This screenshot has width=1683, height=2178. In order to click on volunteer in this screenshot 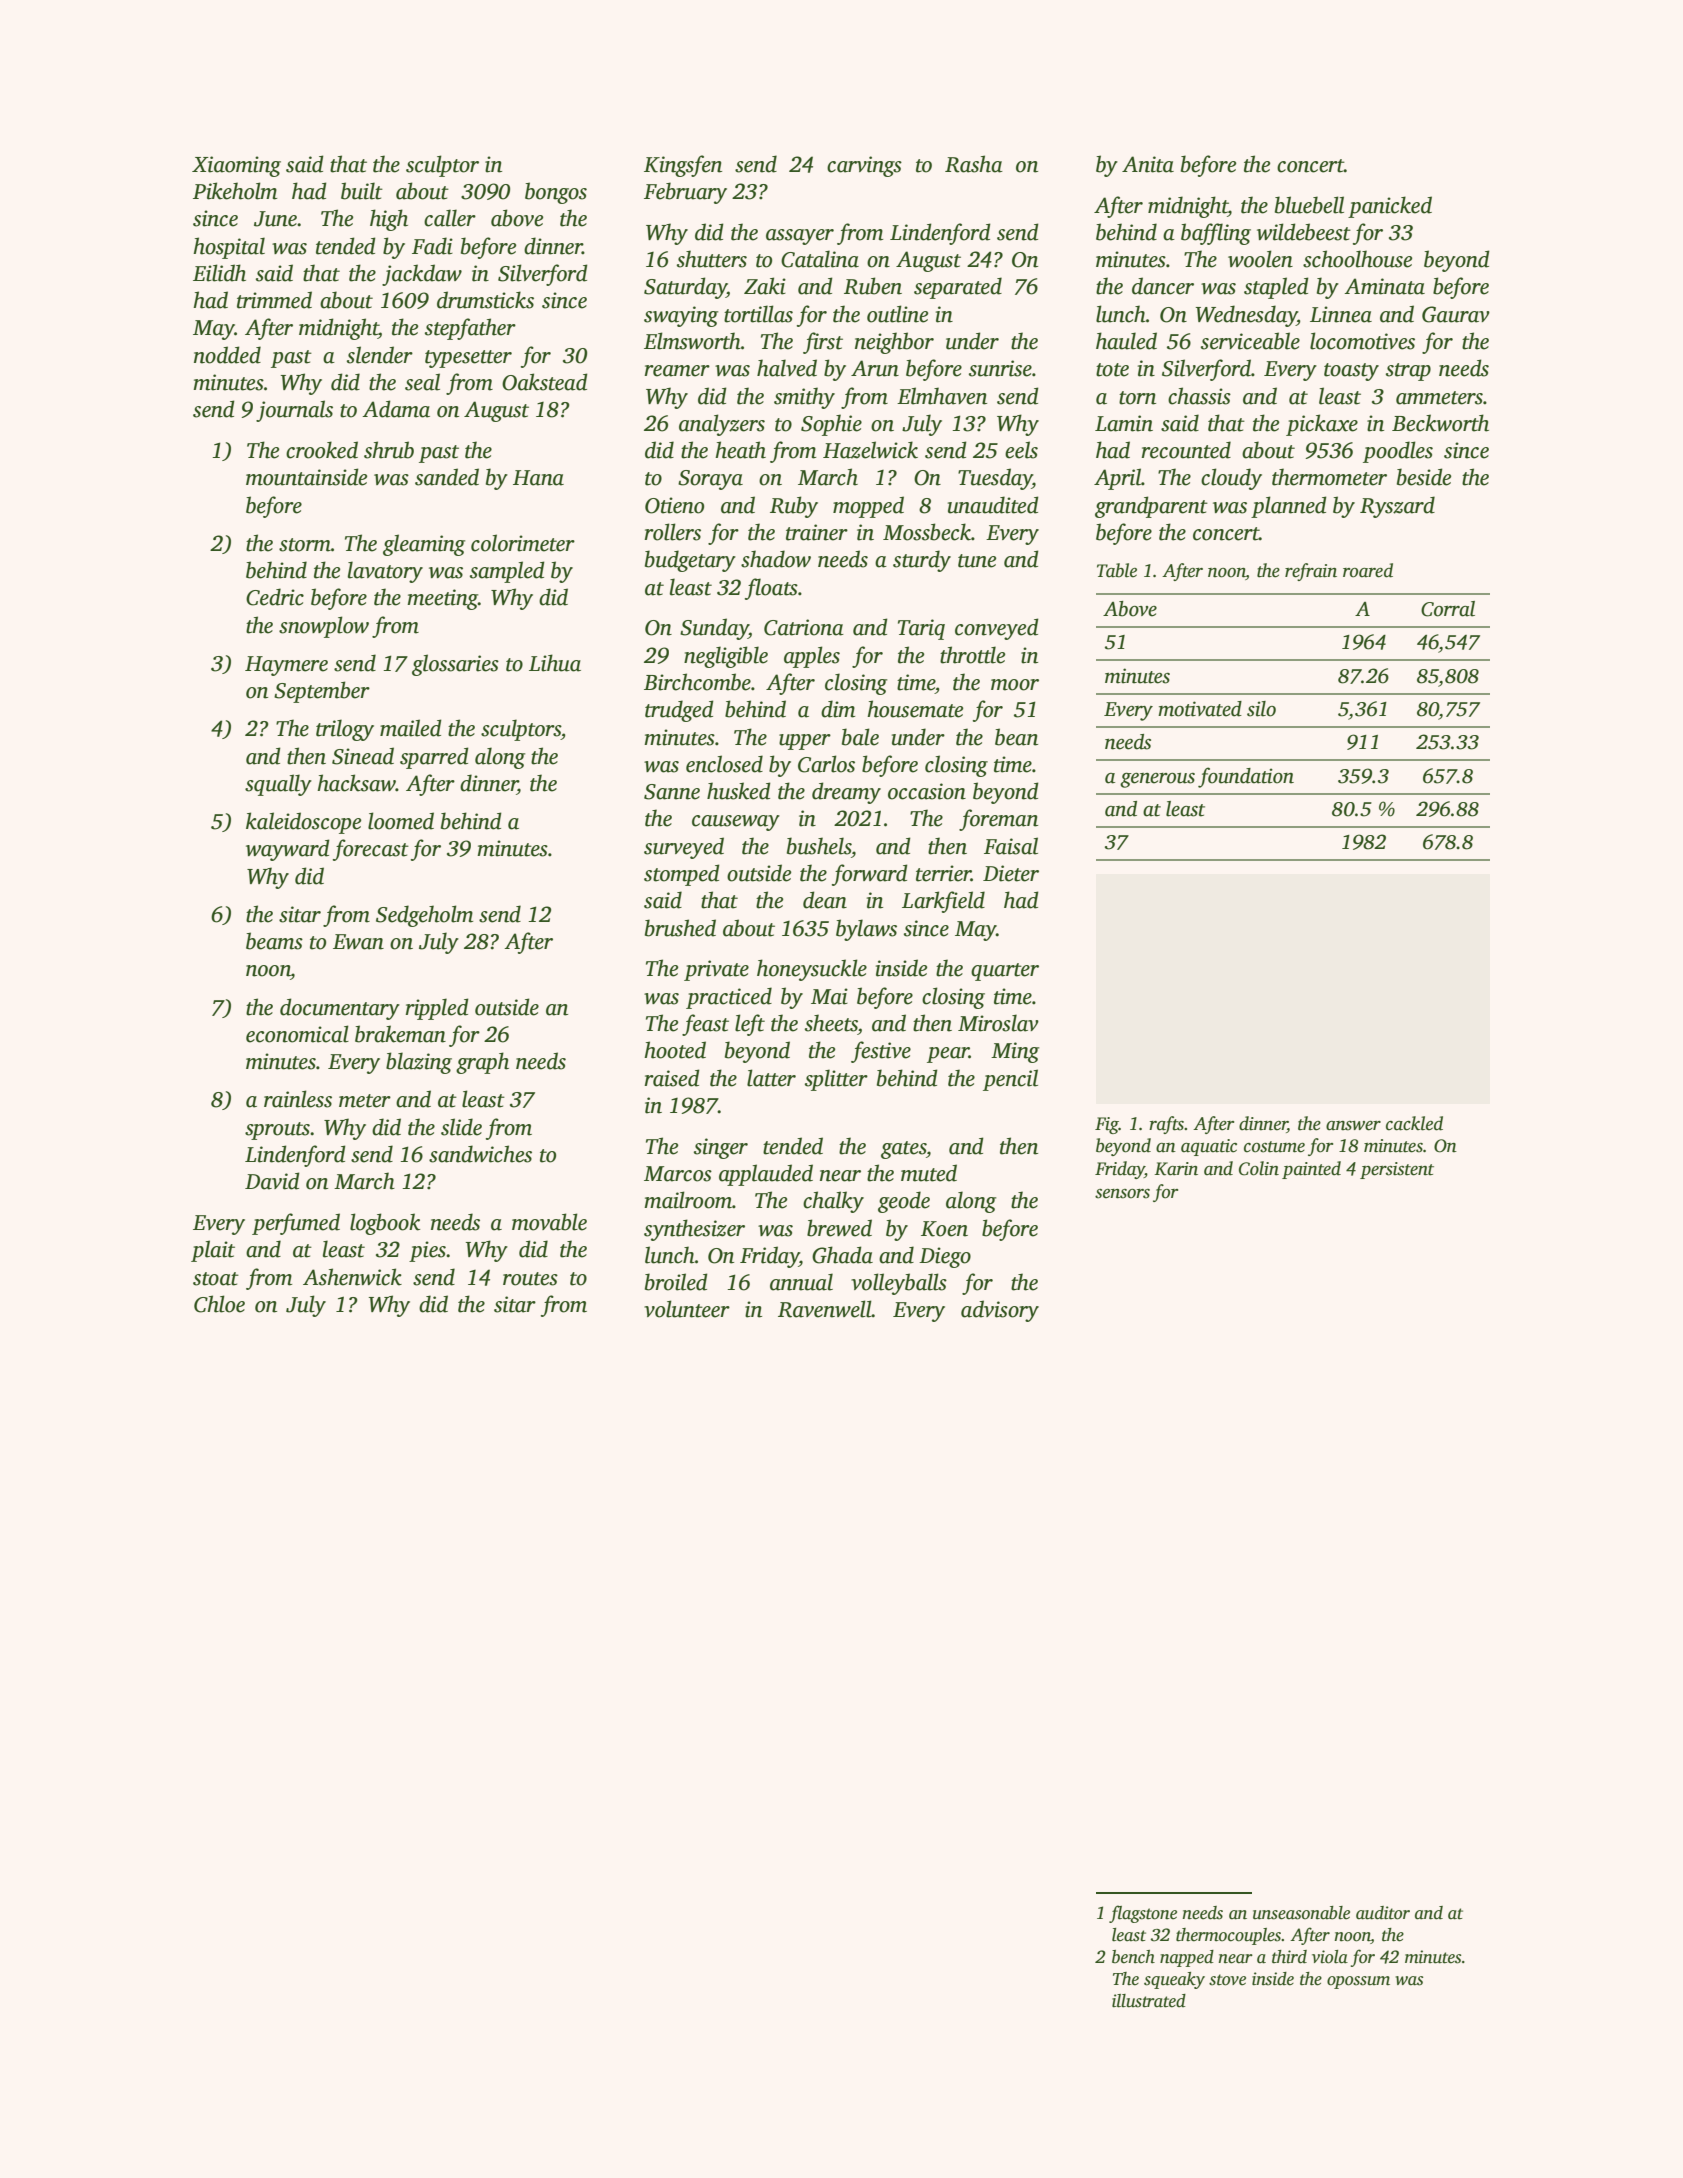, I will do `click(687, 1309)`.
